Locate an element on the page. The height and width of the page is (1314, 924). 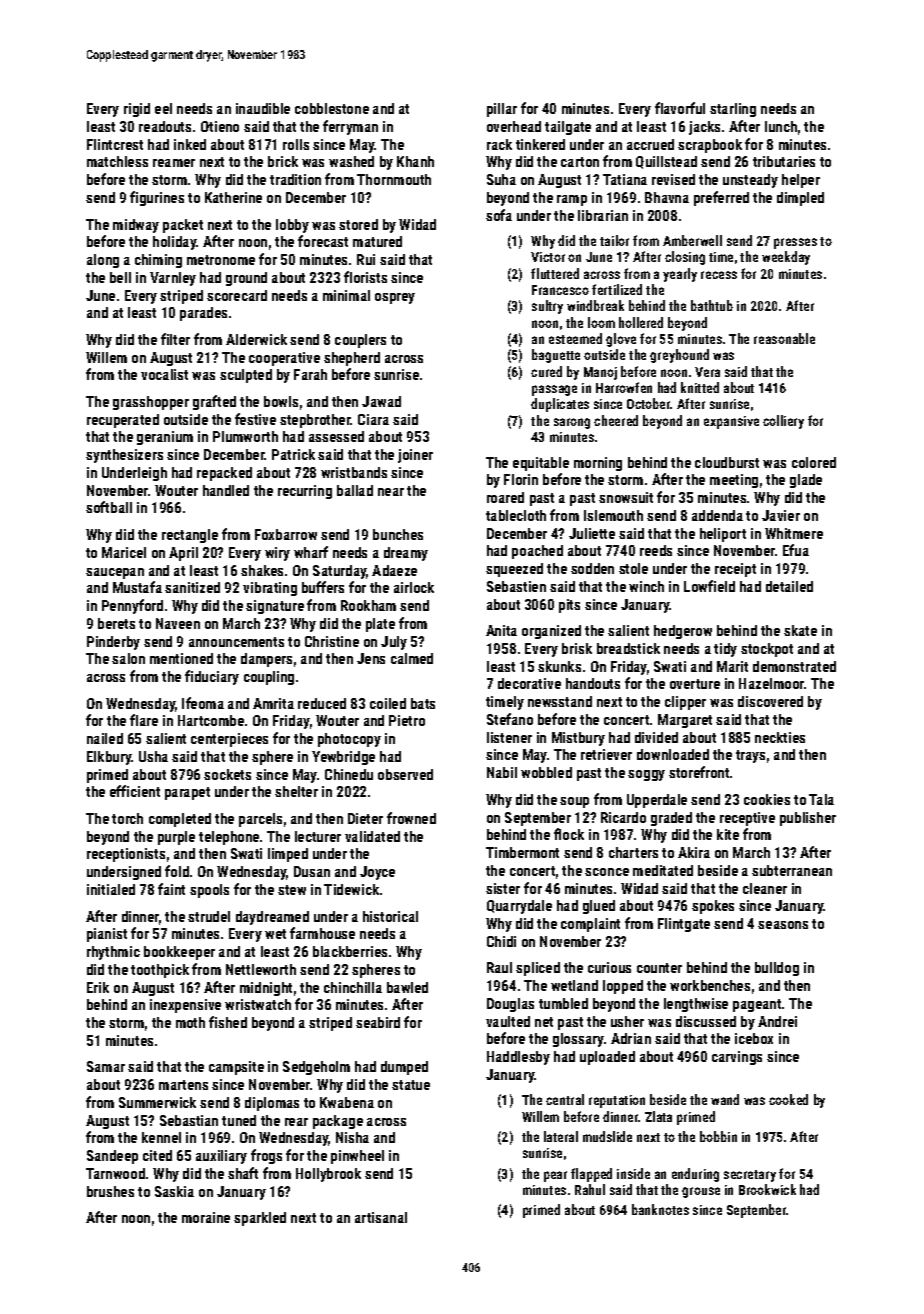
package is located at coordinates (338, 1122).
